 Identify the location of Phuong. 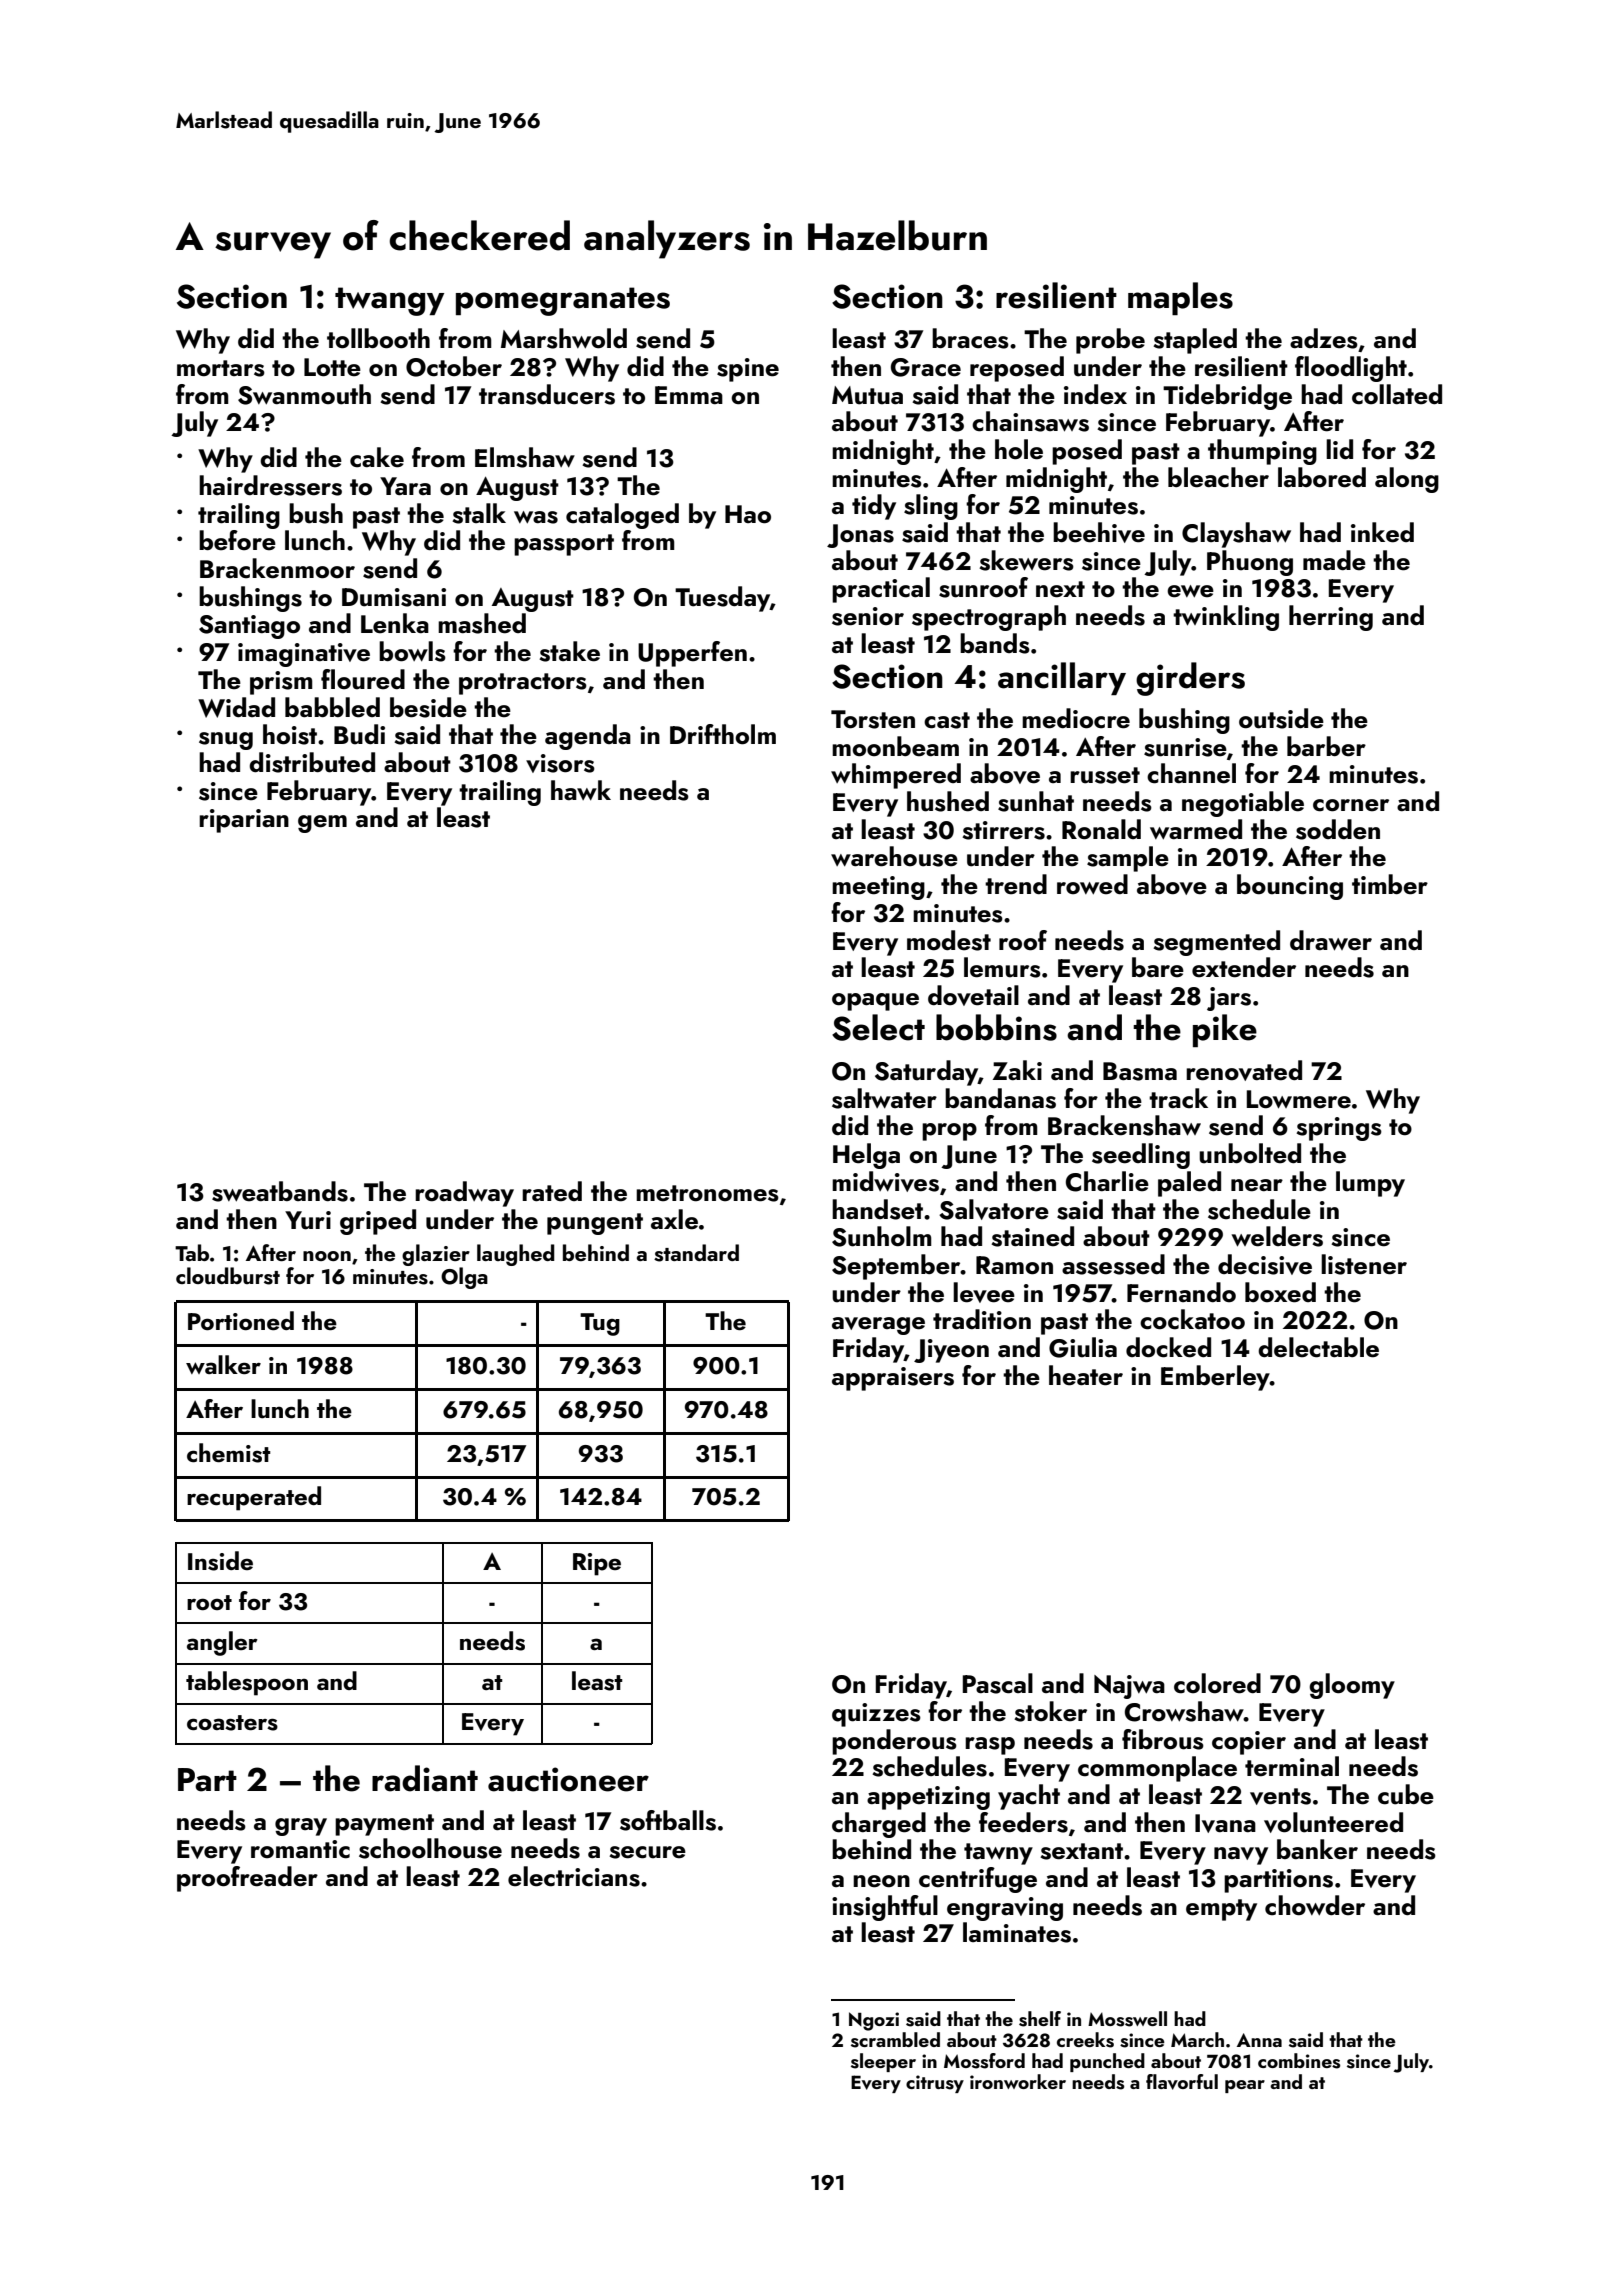
(1250, 563).
